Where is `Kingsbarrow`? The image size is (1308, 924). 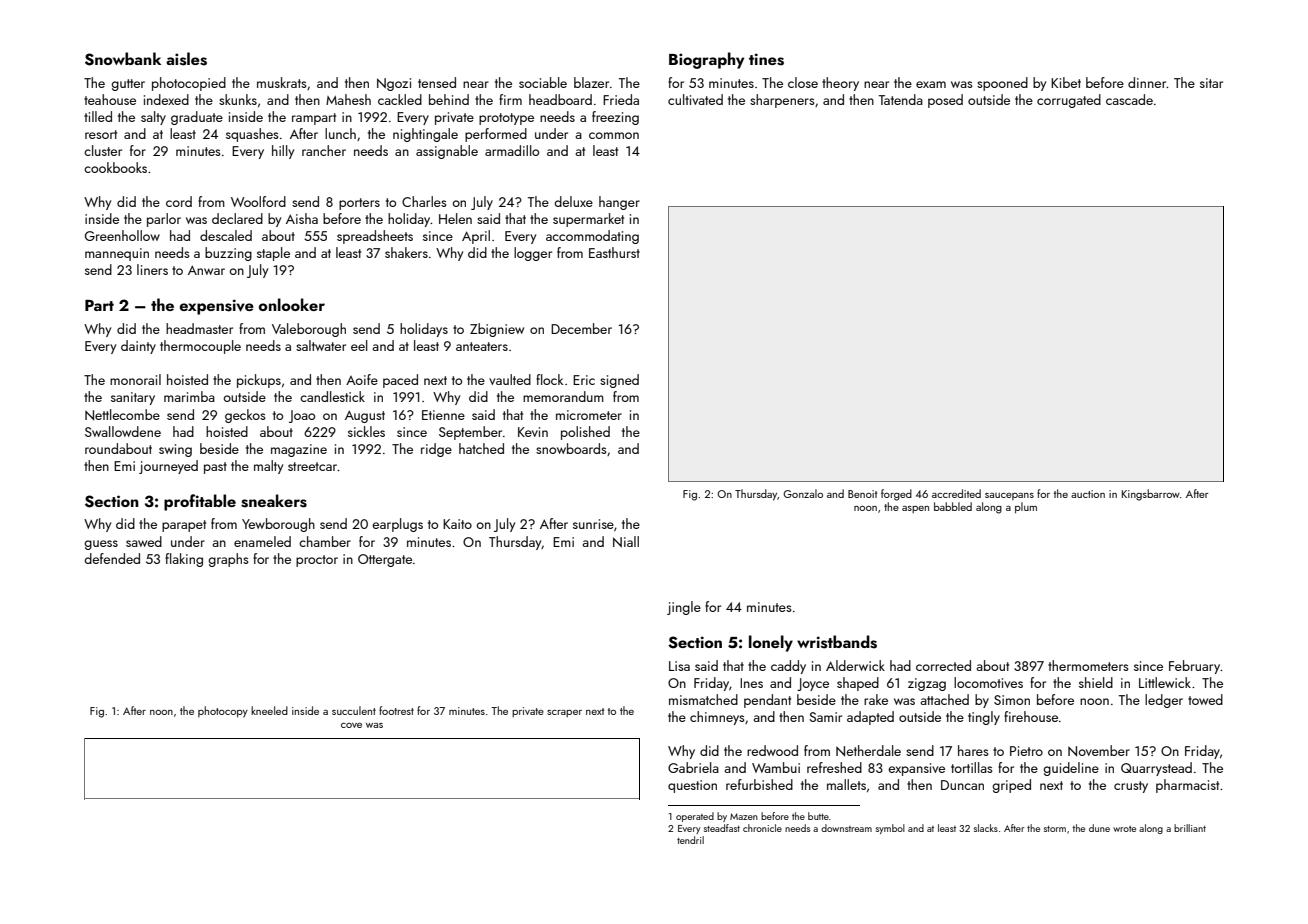
Kingsbarrow is located at coordinates (1151, 495).
